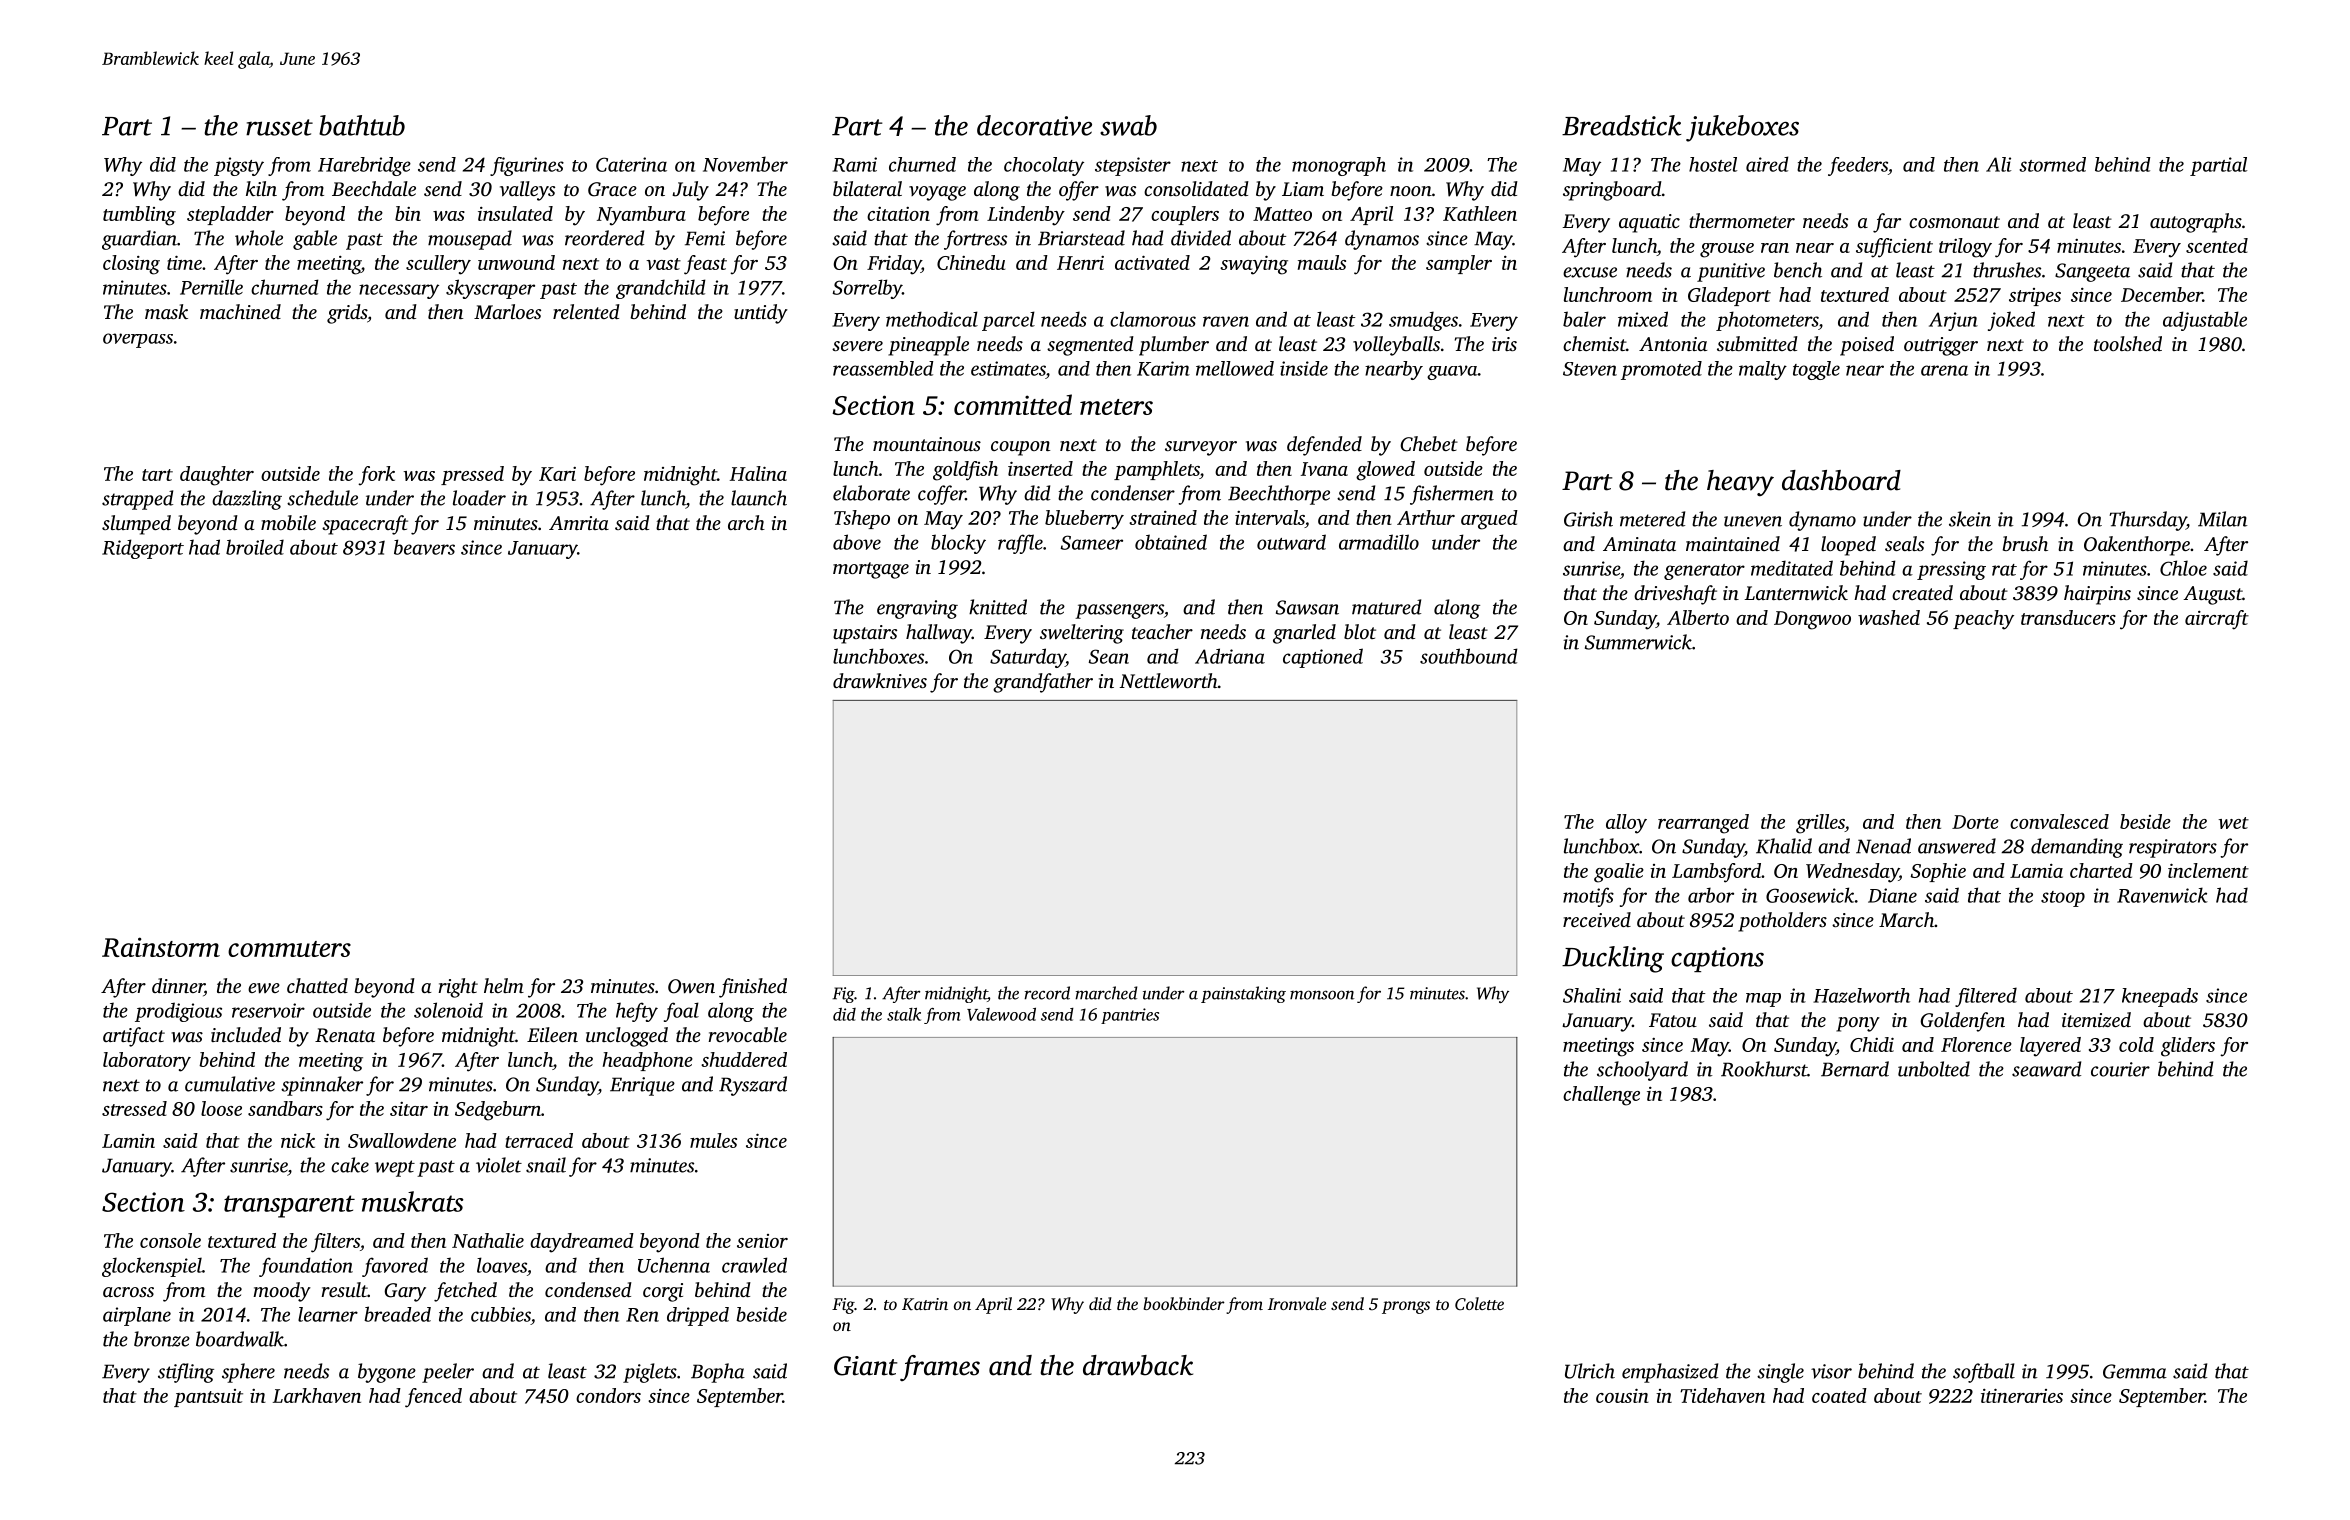 This screenshot has height=1520, width=2350. What do you see at coordinates (387, 1373) in the screenshot?
I see `bygone` at bounding box center [387, 1373].
